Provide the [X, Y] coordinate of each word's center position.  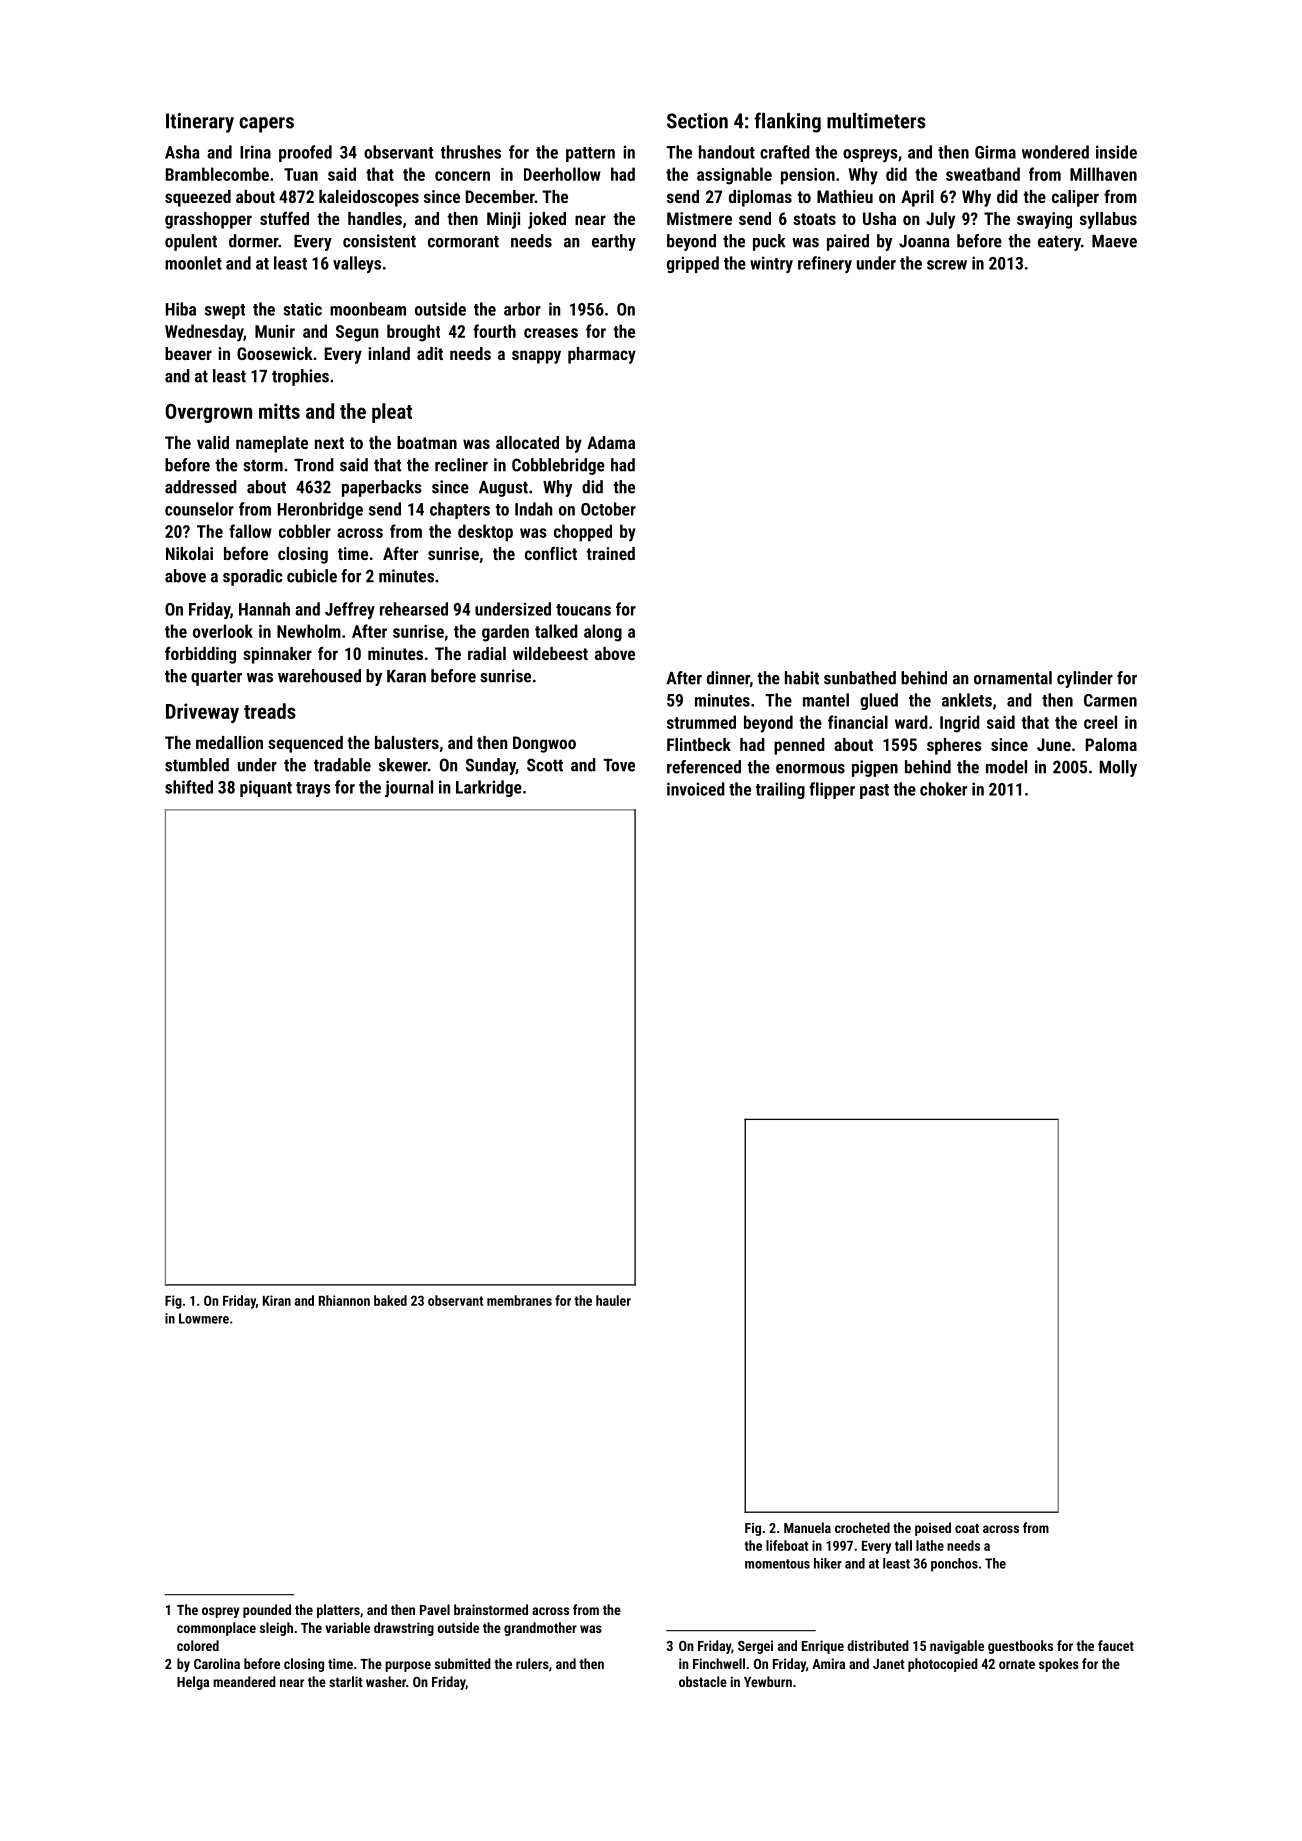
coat [967, 1528]
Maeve [1114, 241]
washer [386, 1681]
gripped [693, 264]
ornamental [1013, 678]
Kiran [277, 1300]
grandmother [540, 1629]
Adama [611, 442]
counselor [199, 509]
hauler [613, 1300]
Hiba [181, 309]
